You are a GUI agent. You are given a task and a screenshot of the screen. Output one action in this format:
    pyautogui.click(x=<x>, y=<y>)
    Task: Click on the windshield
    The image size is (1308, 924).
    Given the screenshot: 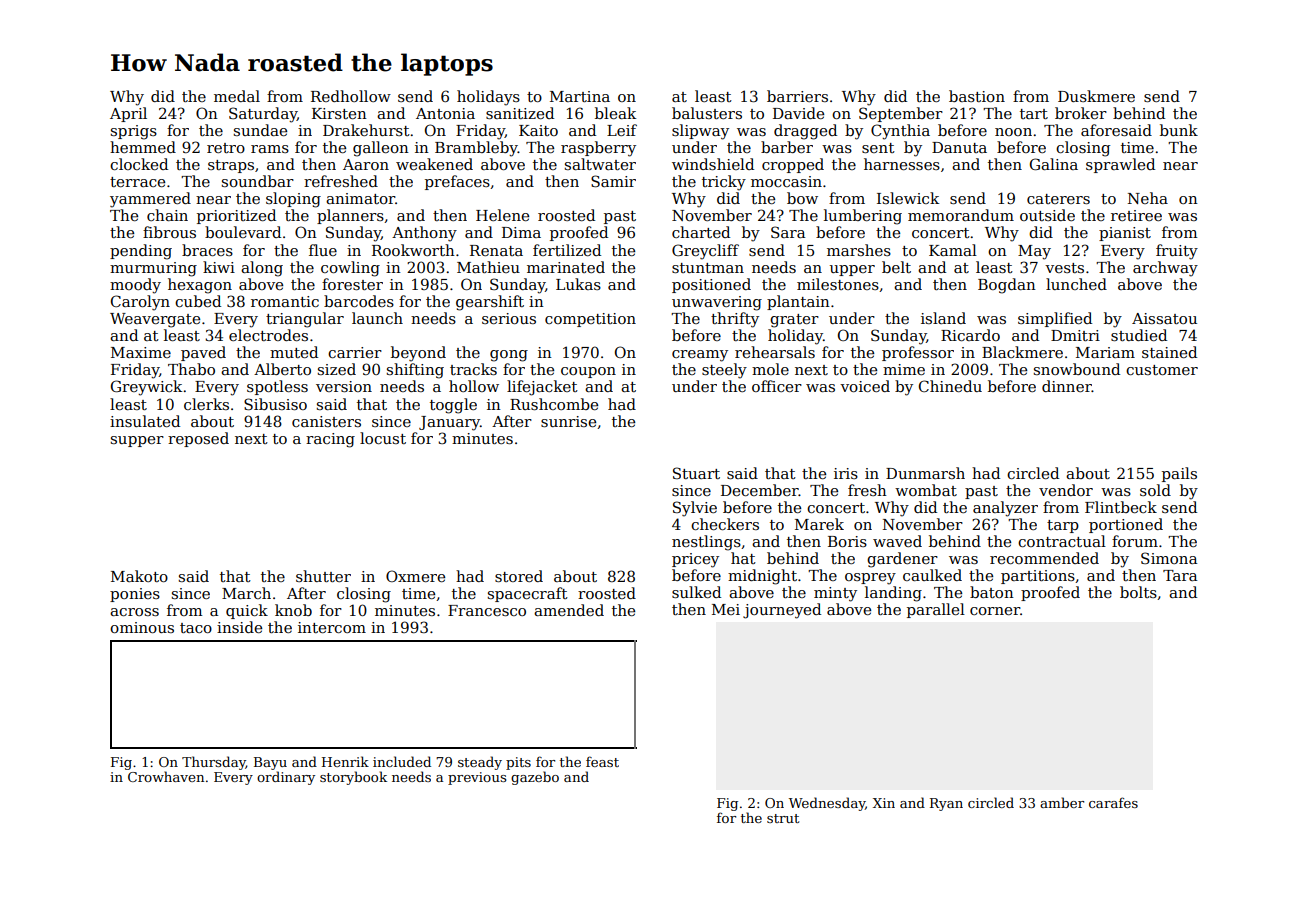 What is the action you would take?
    pyautogui.click(x=713, y=164)
